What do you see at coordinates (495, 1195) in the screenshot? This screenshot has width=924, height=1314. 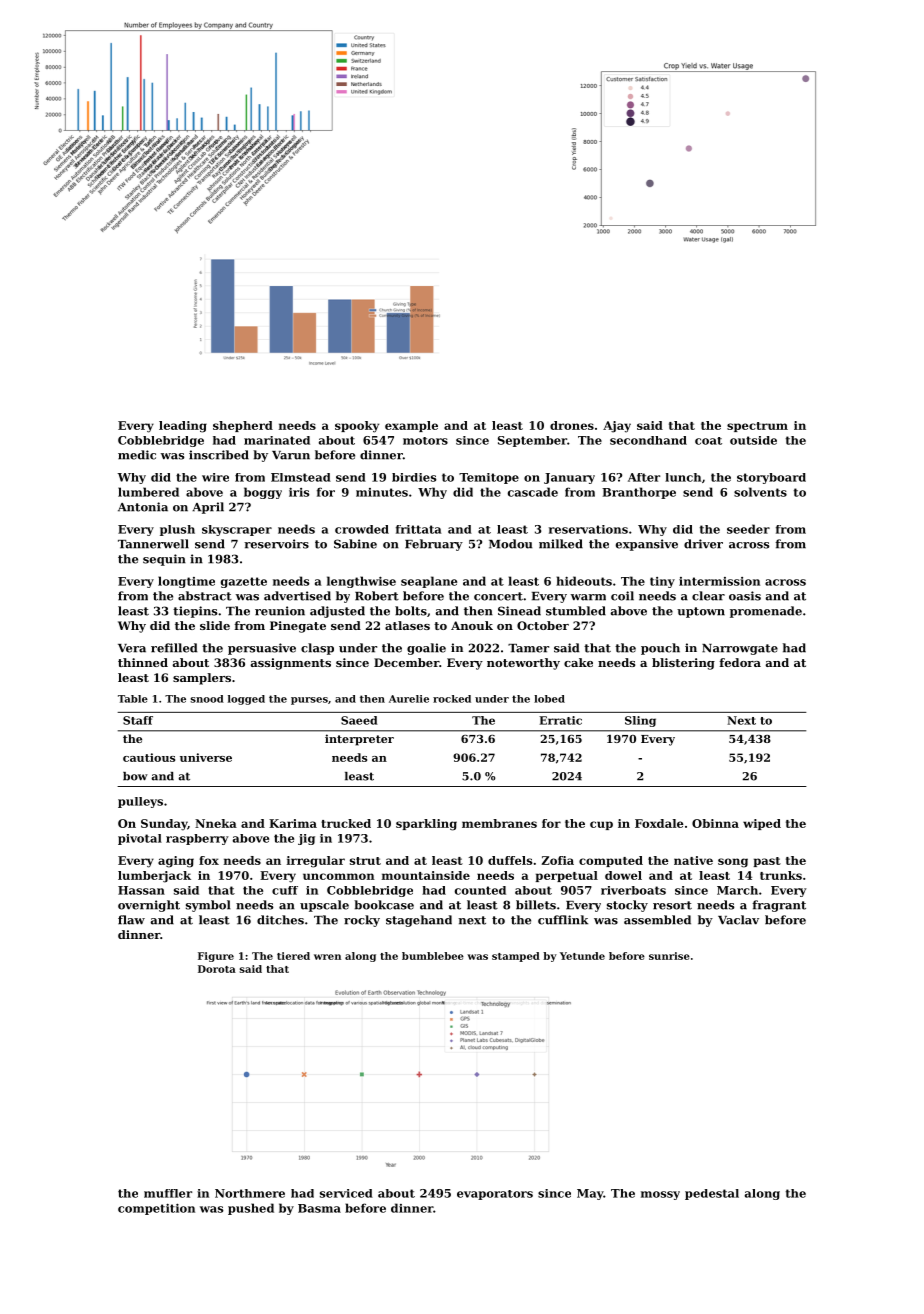 I see `evaporators` at bounding box center [495, 1195].
